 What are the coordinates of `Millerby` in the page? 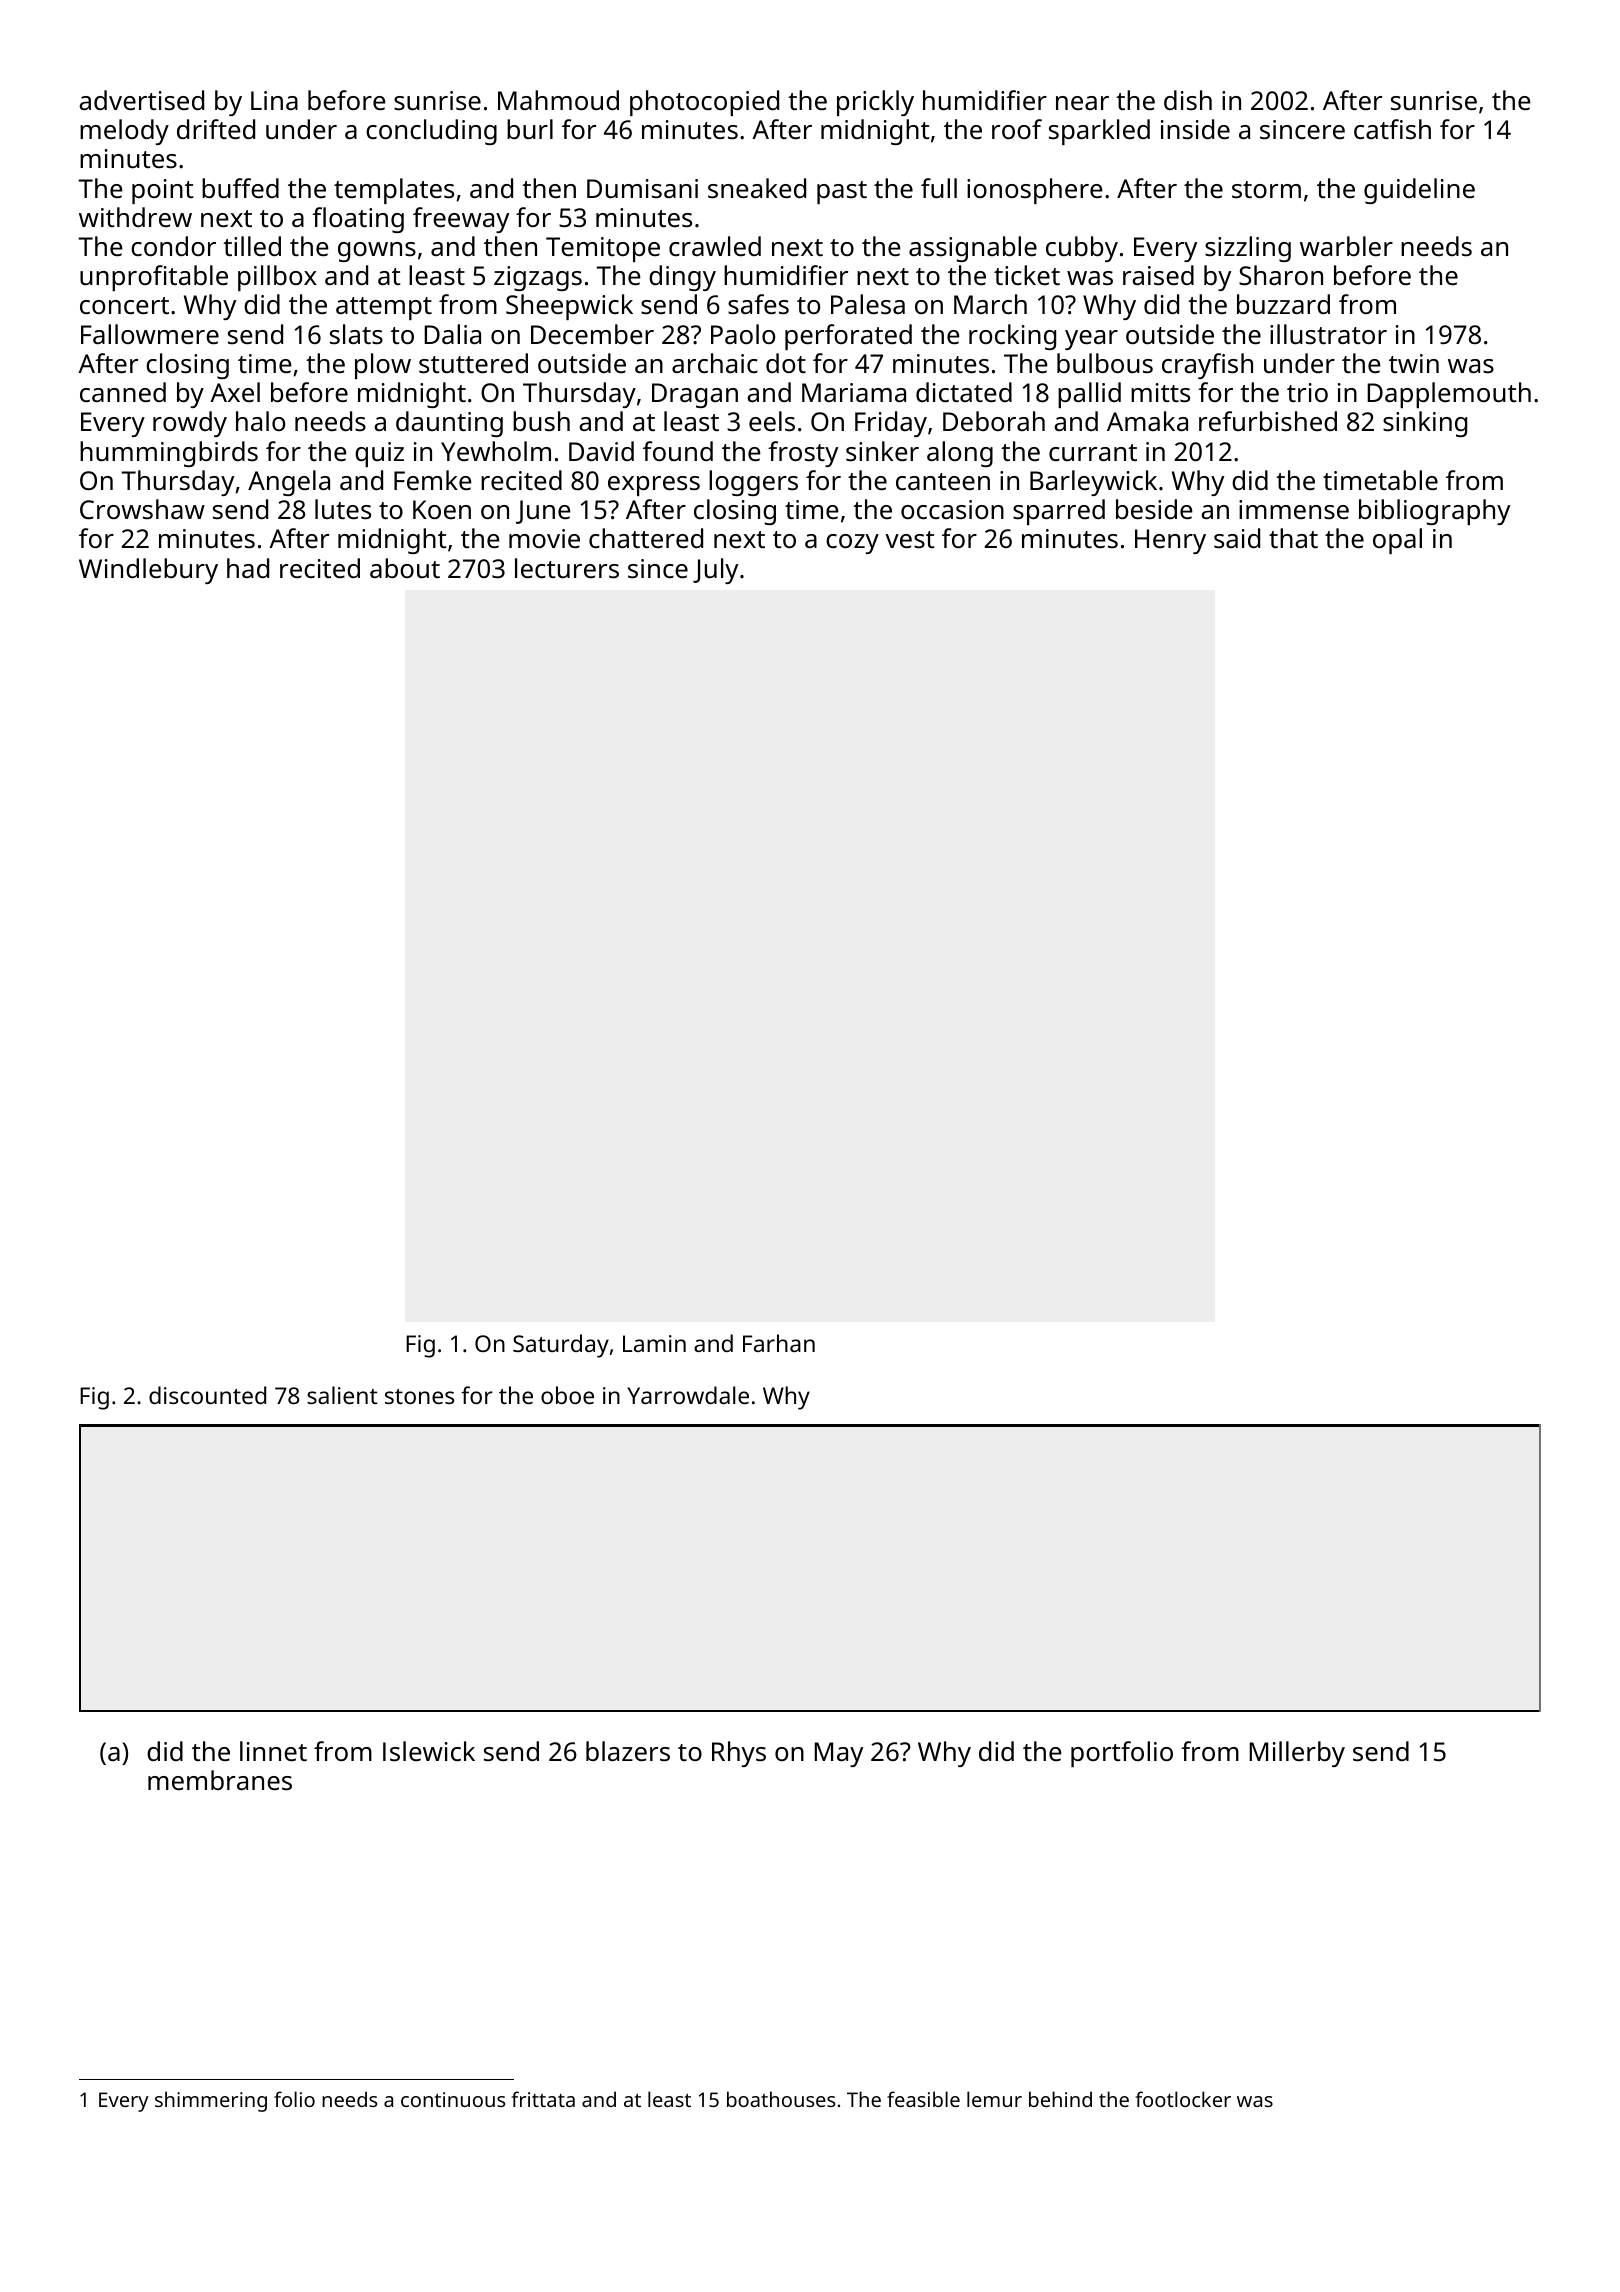 It's located at (1297, 1754).
